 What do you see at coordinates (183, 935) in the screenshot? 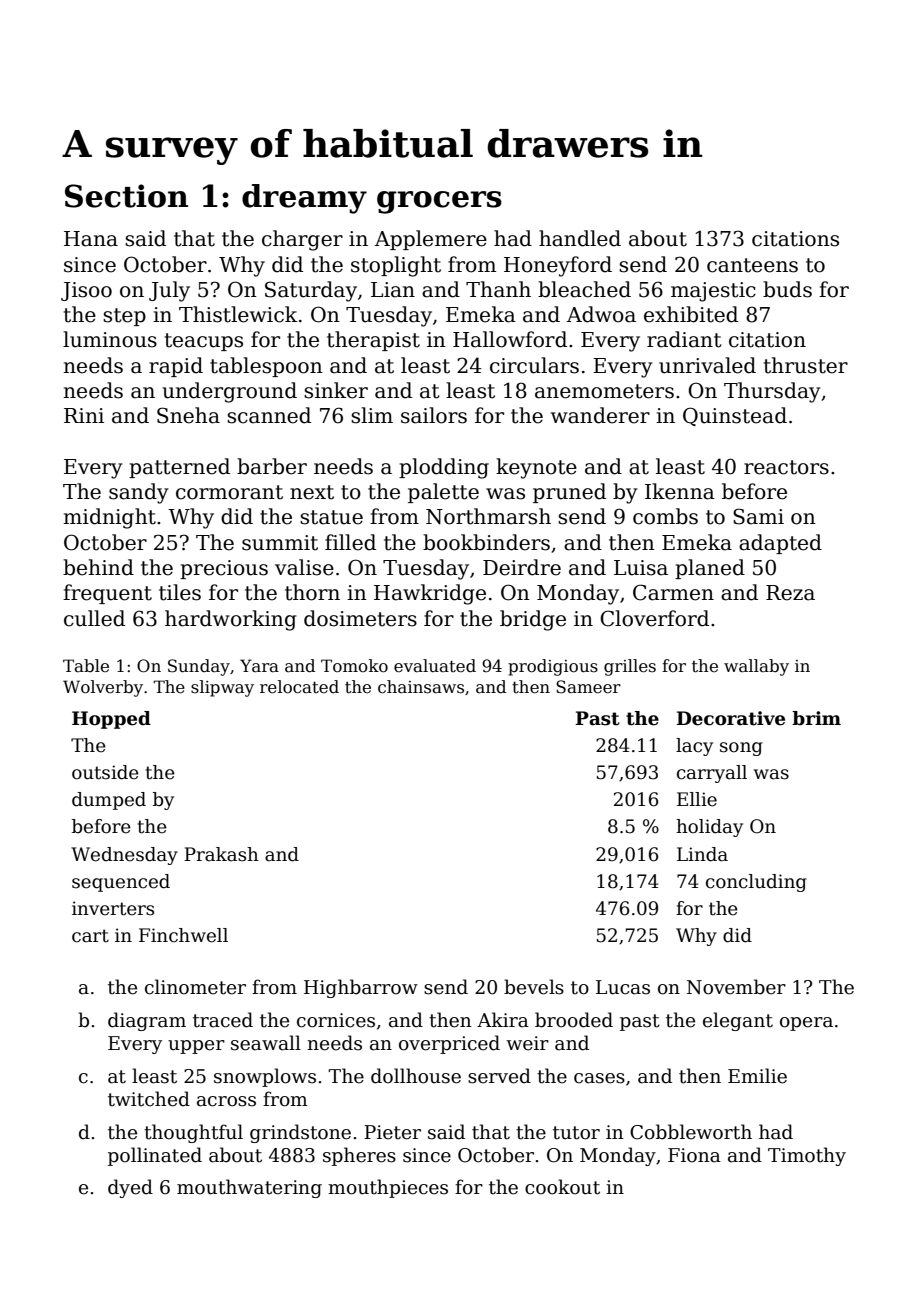
I see `Finchwell` at bounding box center [183, 935].
